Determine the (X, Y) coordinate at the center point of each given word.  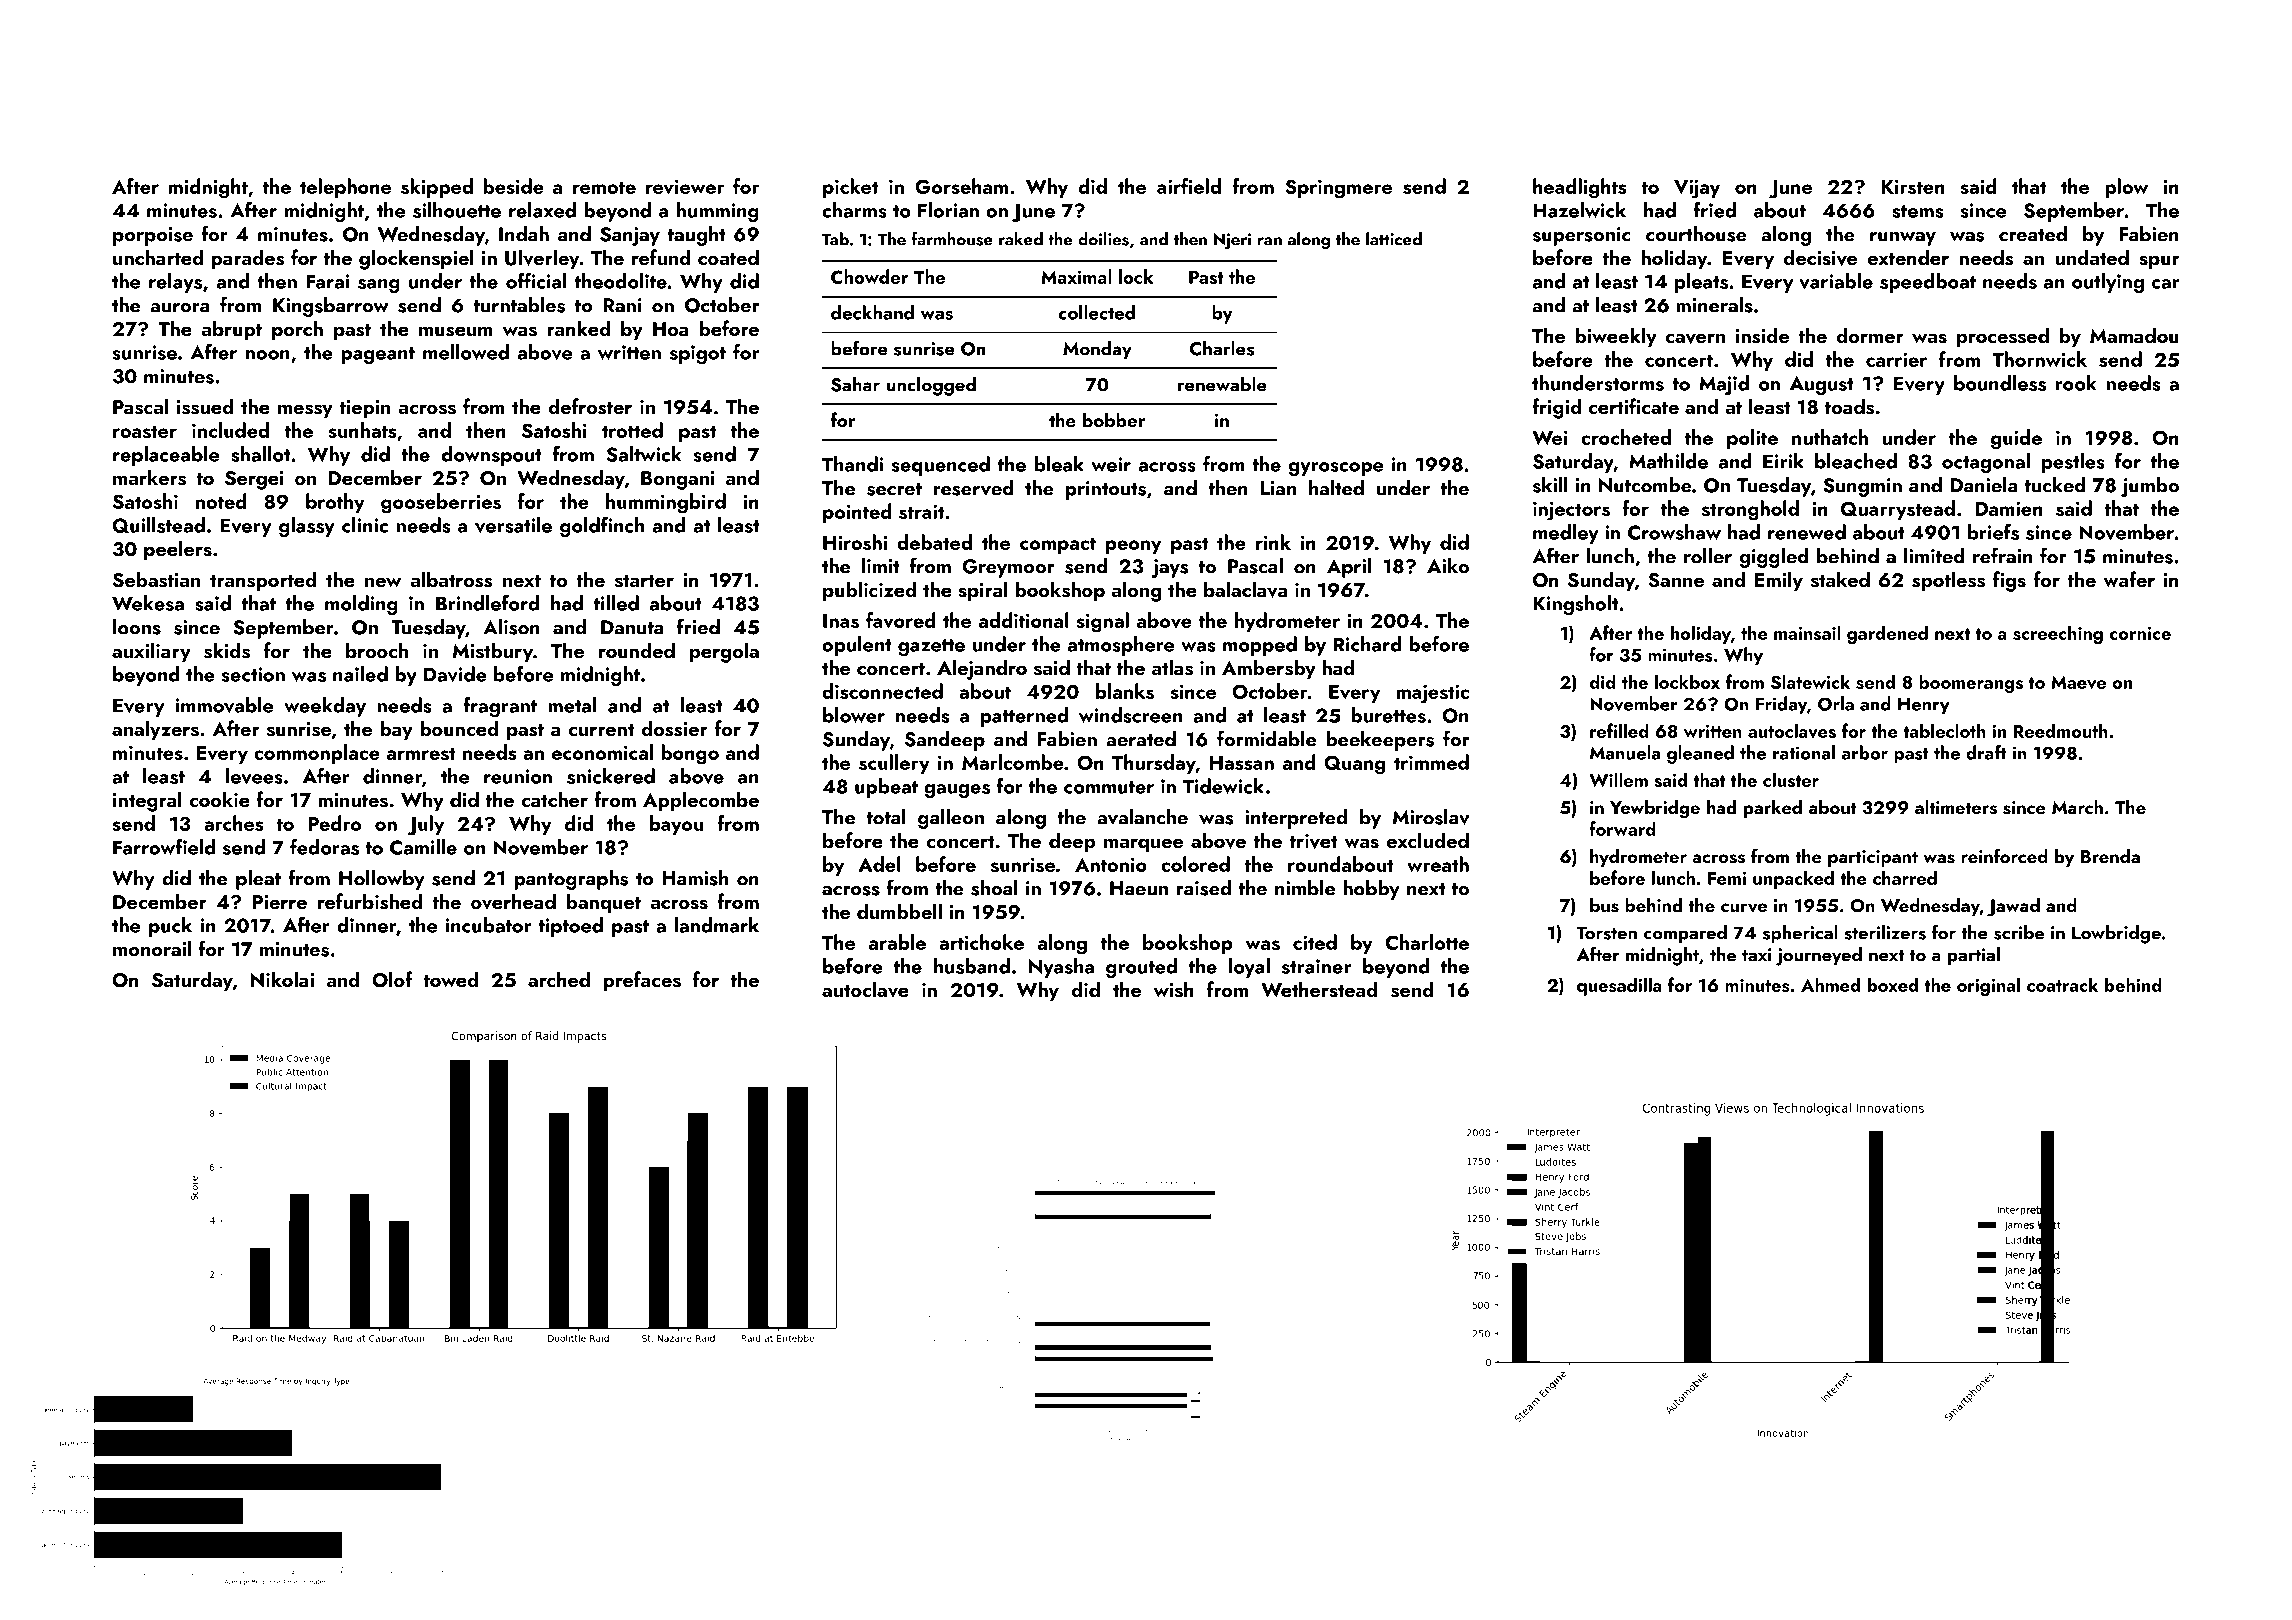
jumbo (2150, 487)
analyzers (155, 730)
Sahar (855, 384)
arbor (1865, 752)
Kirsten (1913, 186)
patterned (1024, 717)
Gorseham (961, 186)
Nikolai (282, 979)
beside (513, 186)
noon (268, 355)
